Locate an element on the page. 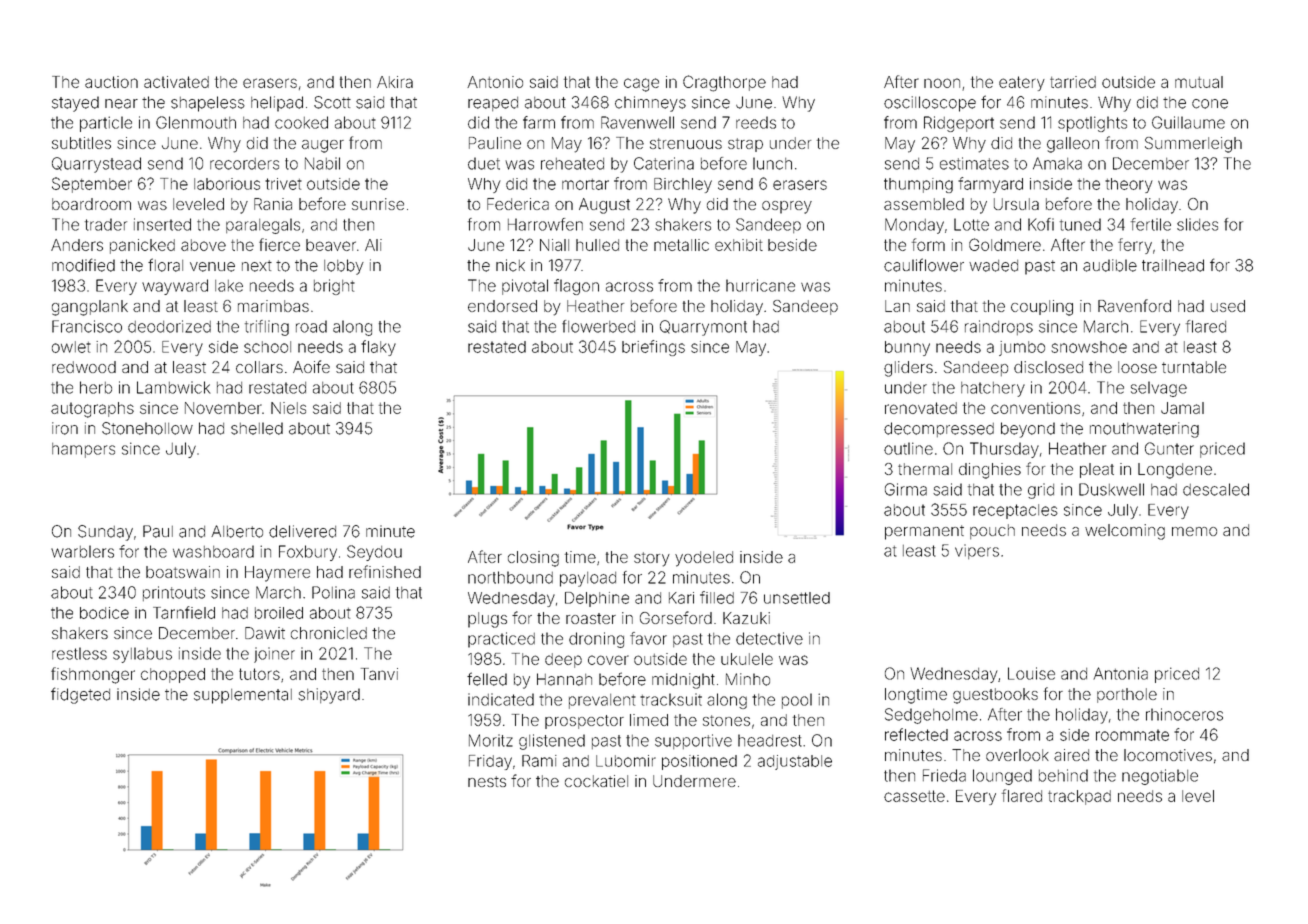 Image resolution: width=1308 pixels, height=924 pixels. Cragthorpe is located at coordinates (724, 83).
